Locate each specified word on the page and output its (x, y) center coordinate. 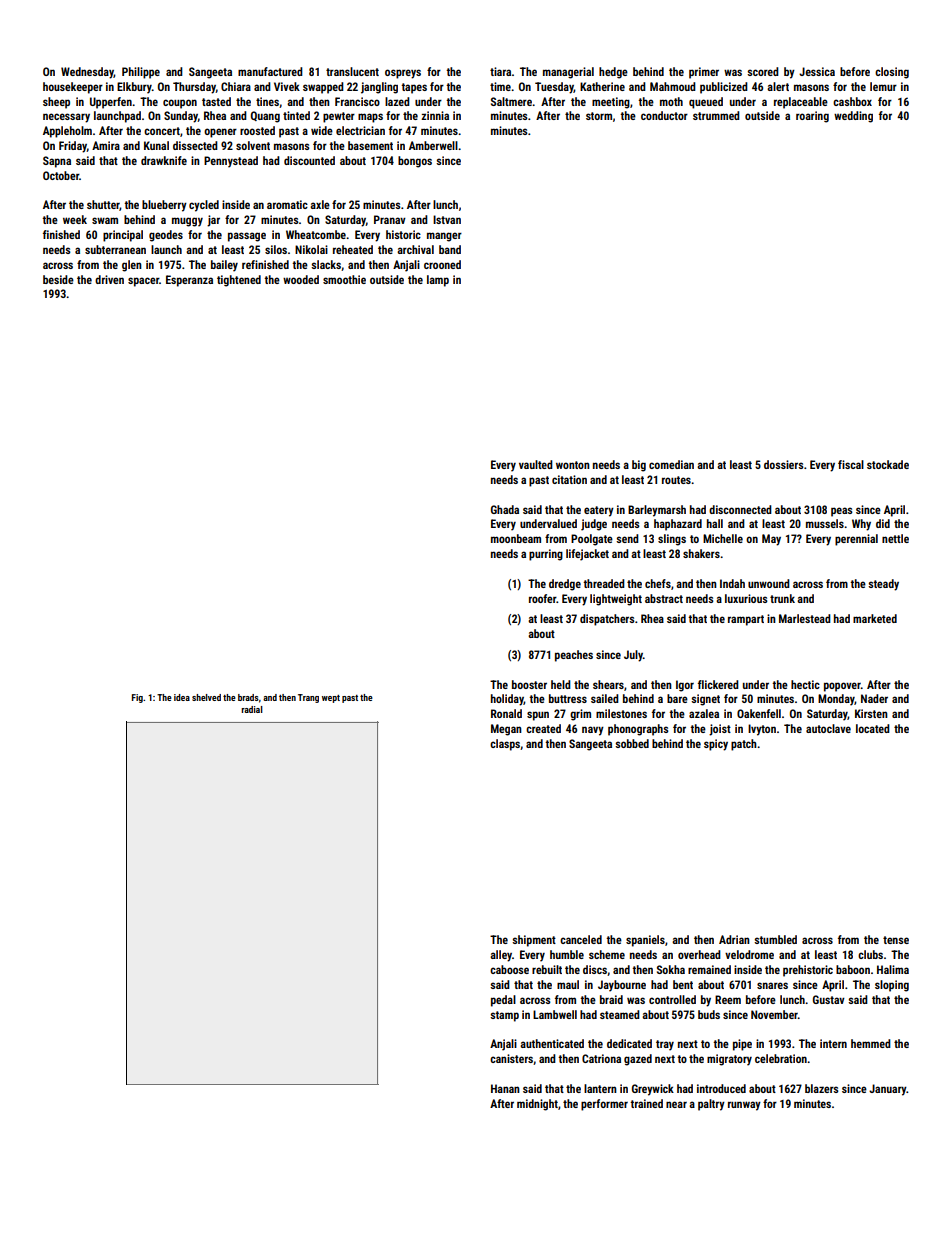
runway (744, 1106)
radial (252, 709)
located (873, 728)
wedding (853, 117)
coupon (180, 104)
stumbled (775, 939)
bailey (224, 266)
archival (415, 249)
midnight (537, 1105)
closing (892, 73)
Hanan (505, 1088)
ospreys (403, 74)
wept (331, 699)
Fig (137, 698)
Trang (308, 698)
